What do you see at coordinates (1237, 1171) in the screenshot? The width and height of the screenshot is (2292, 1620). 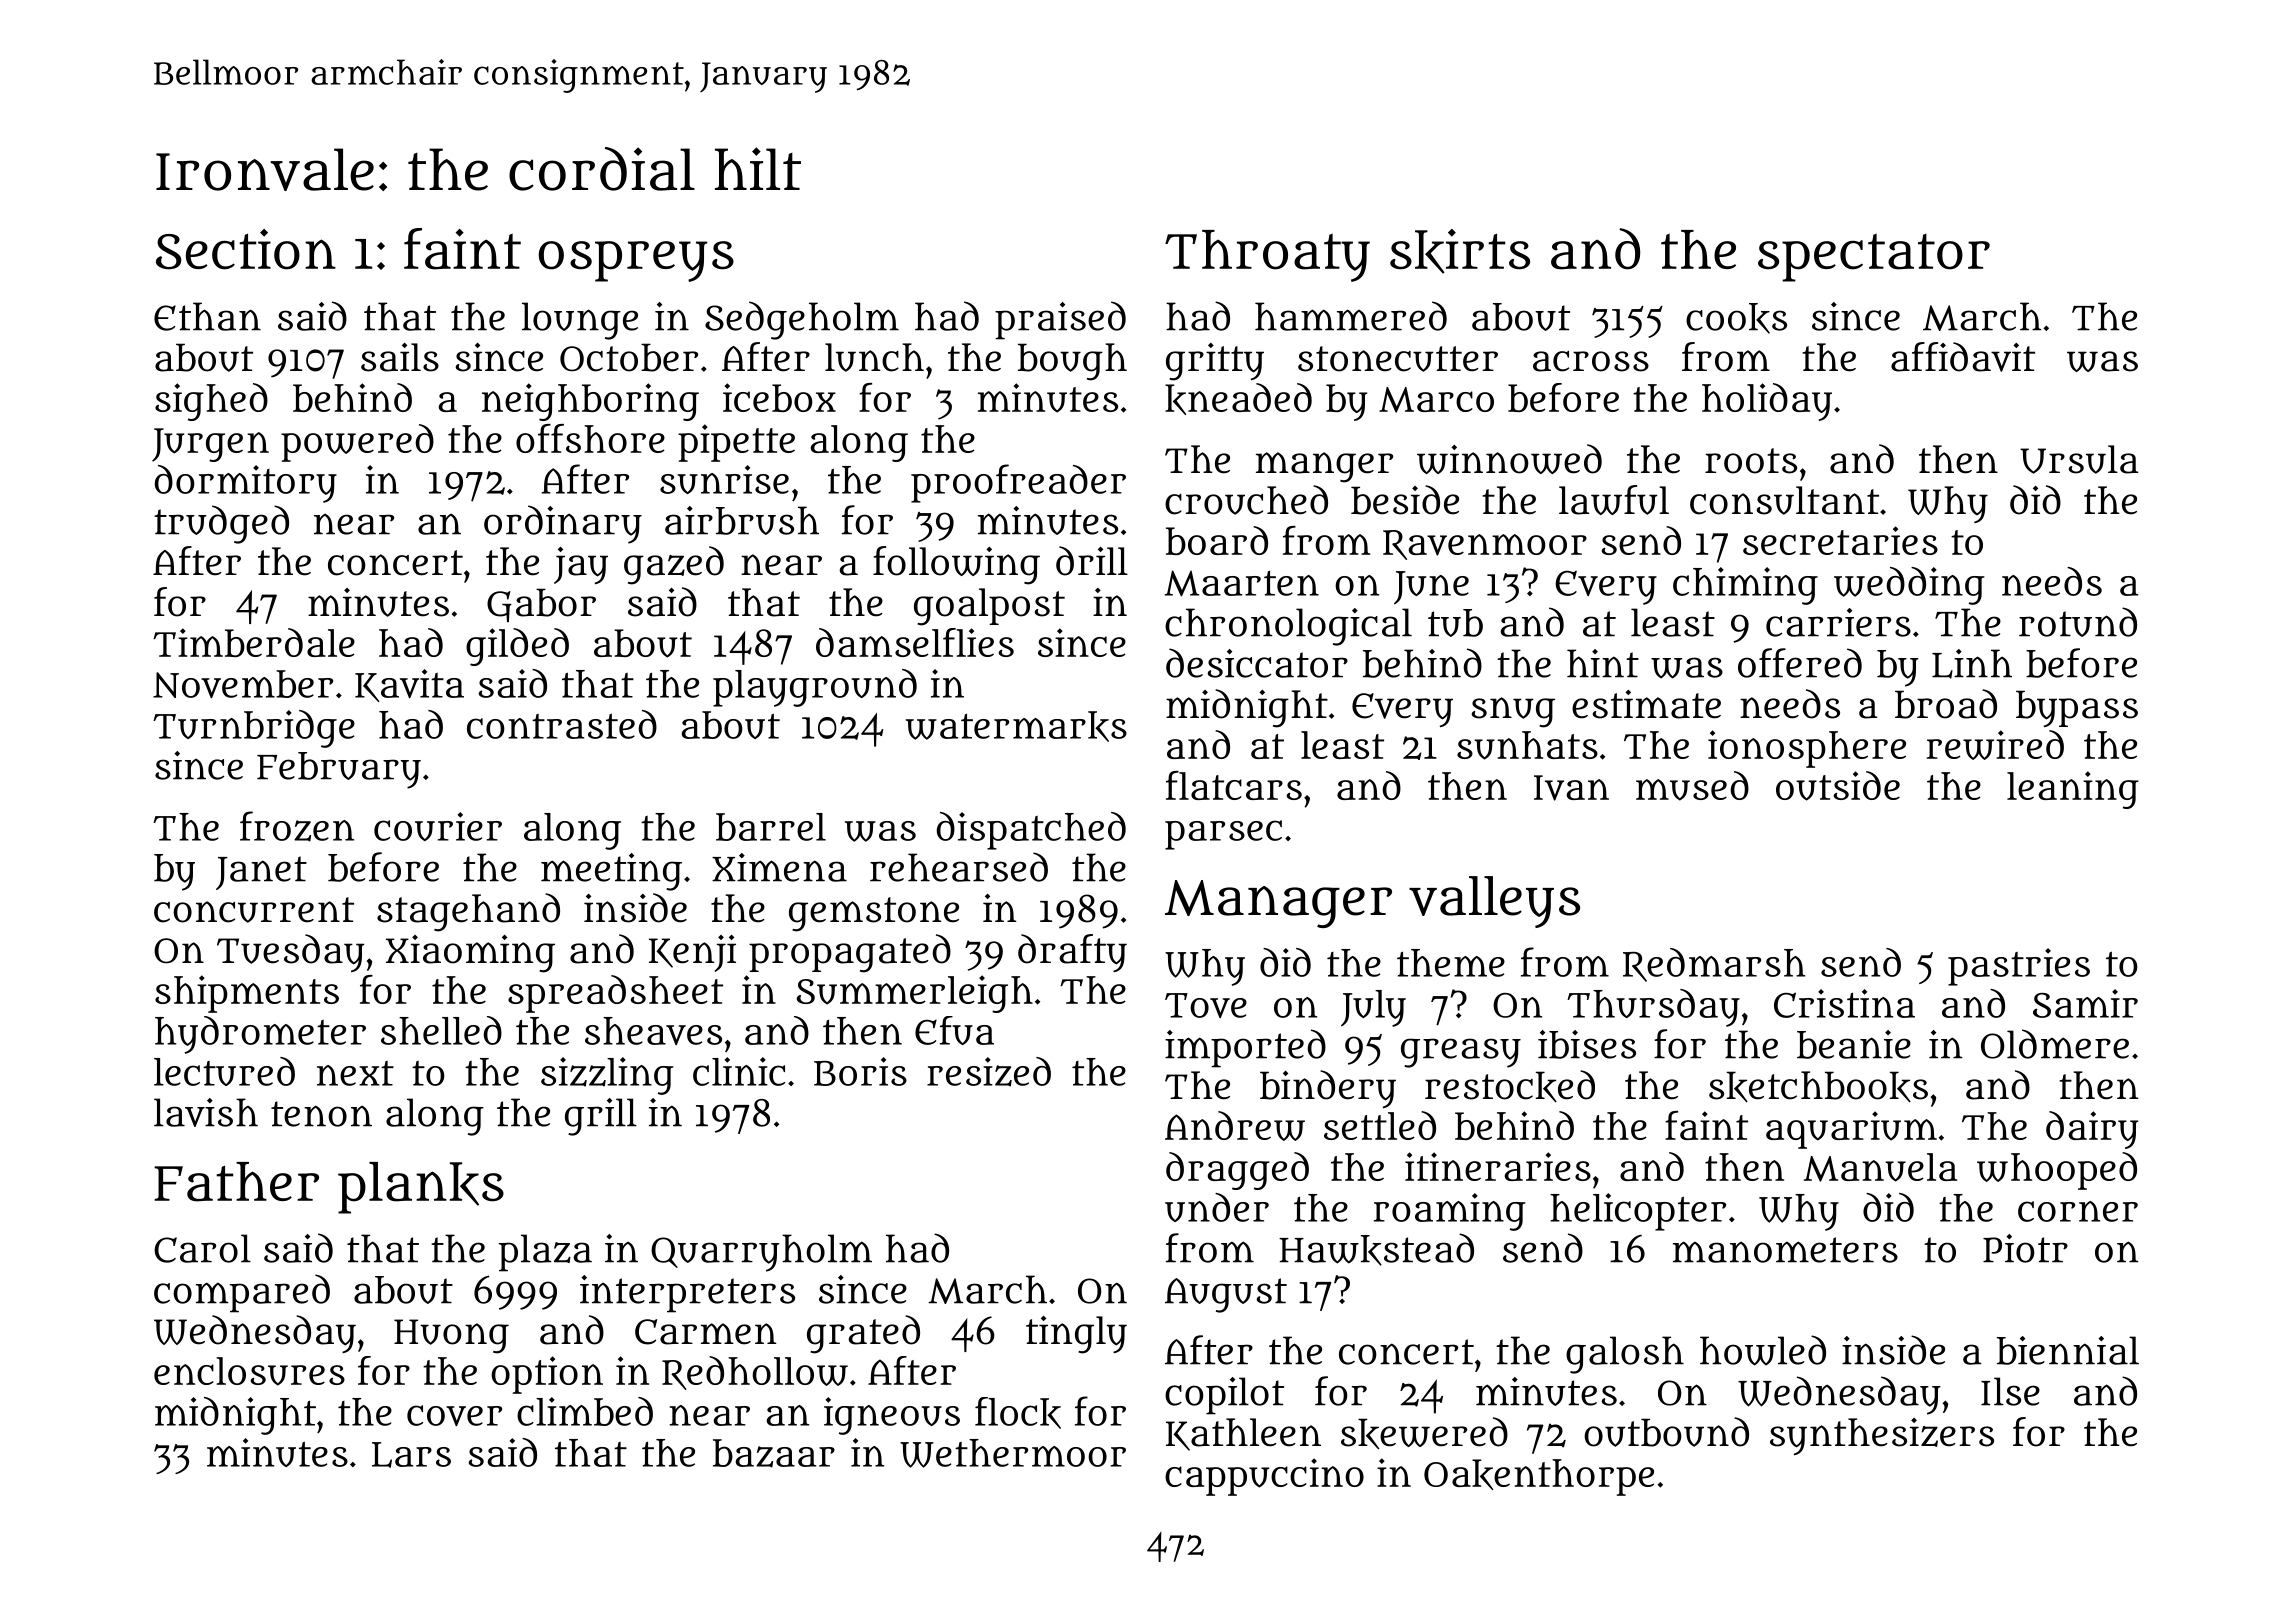 I see `dragged` at bounding box center [1237, 1171].
